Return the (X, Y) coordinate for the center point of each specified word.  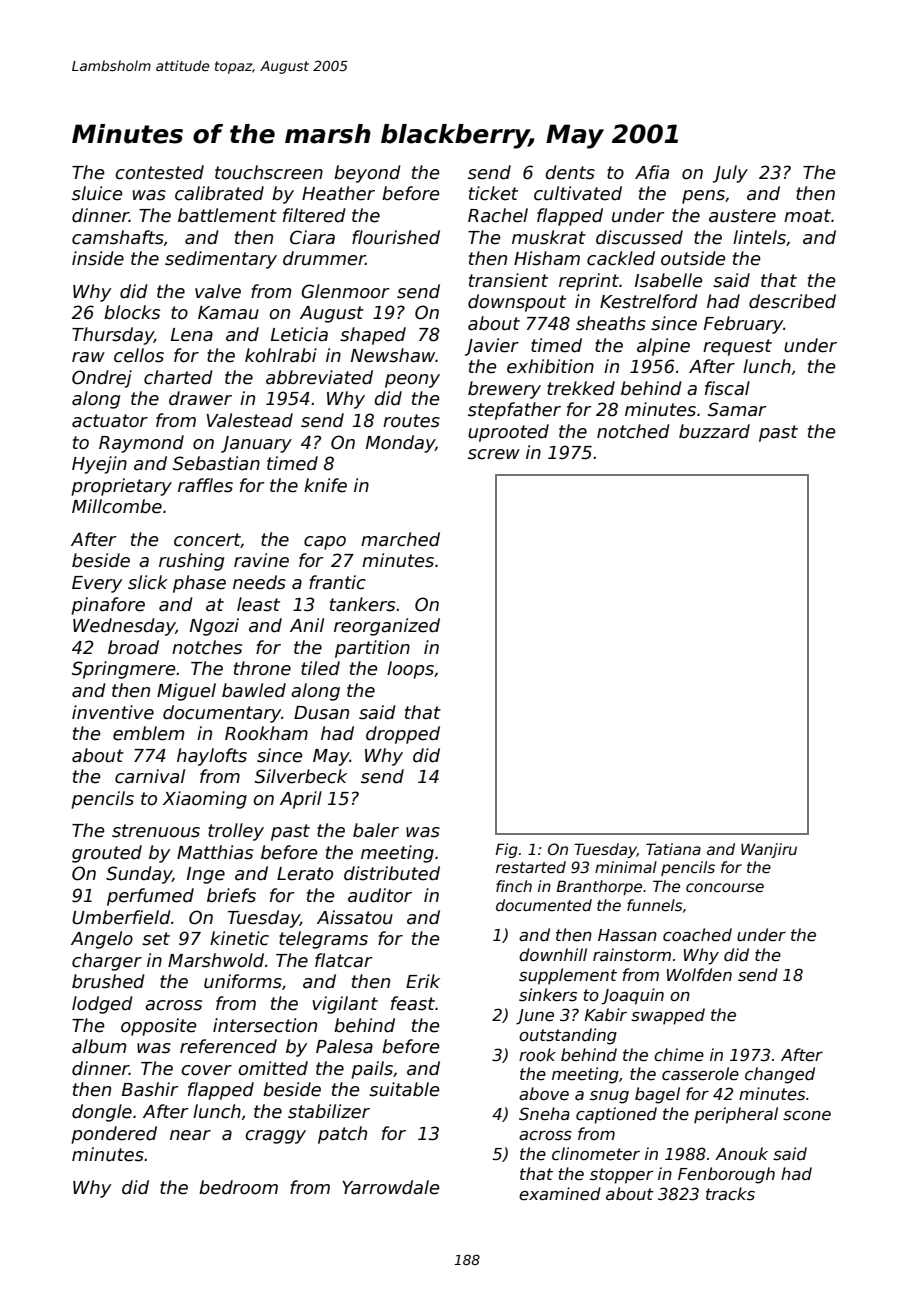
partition (372, 649)
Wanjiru (769, 850)
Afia (652, 172)
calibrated (219, 193)
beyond (367, 174)
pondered (114, 1135)
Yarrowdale (391, 1187)
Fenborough (726, 1175)
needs (259, 582)
